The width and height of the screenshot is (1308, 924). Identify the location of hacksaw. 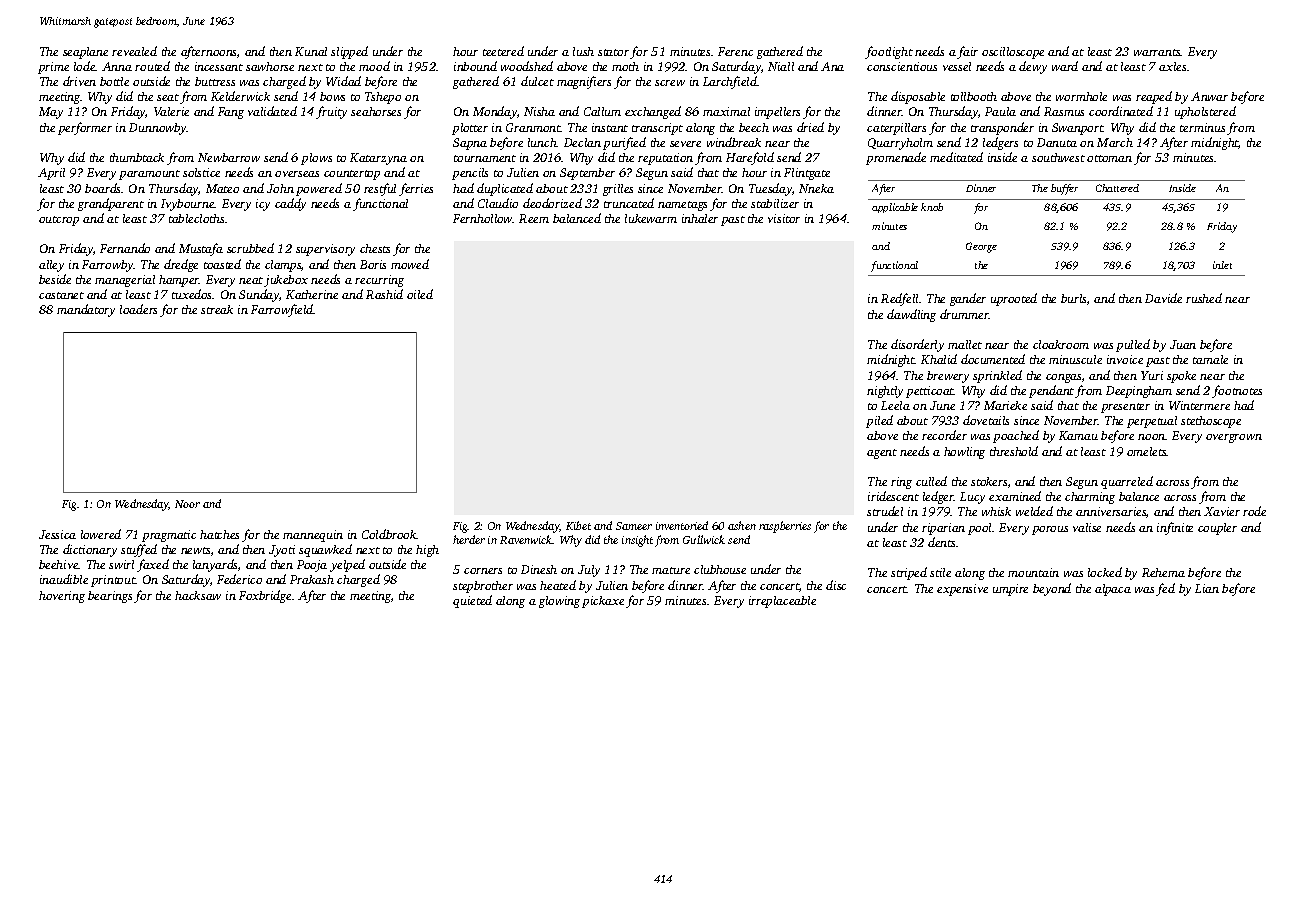
(198, 595).
